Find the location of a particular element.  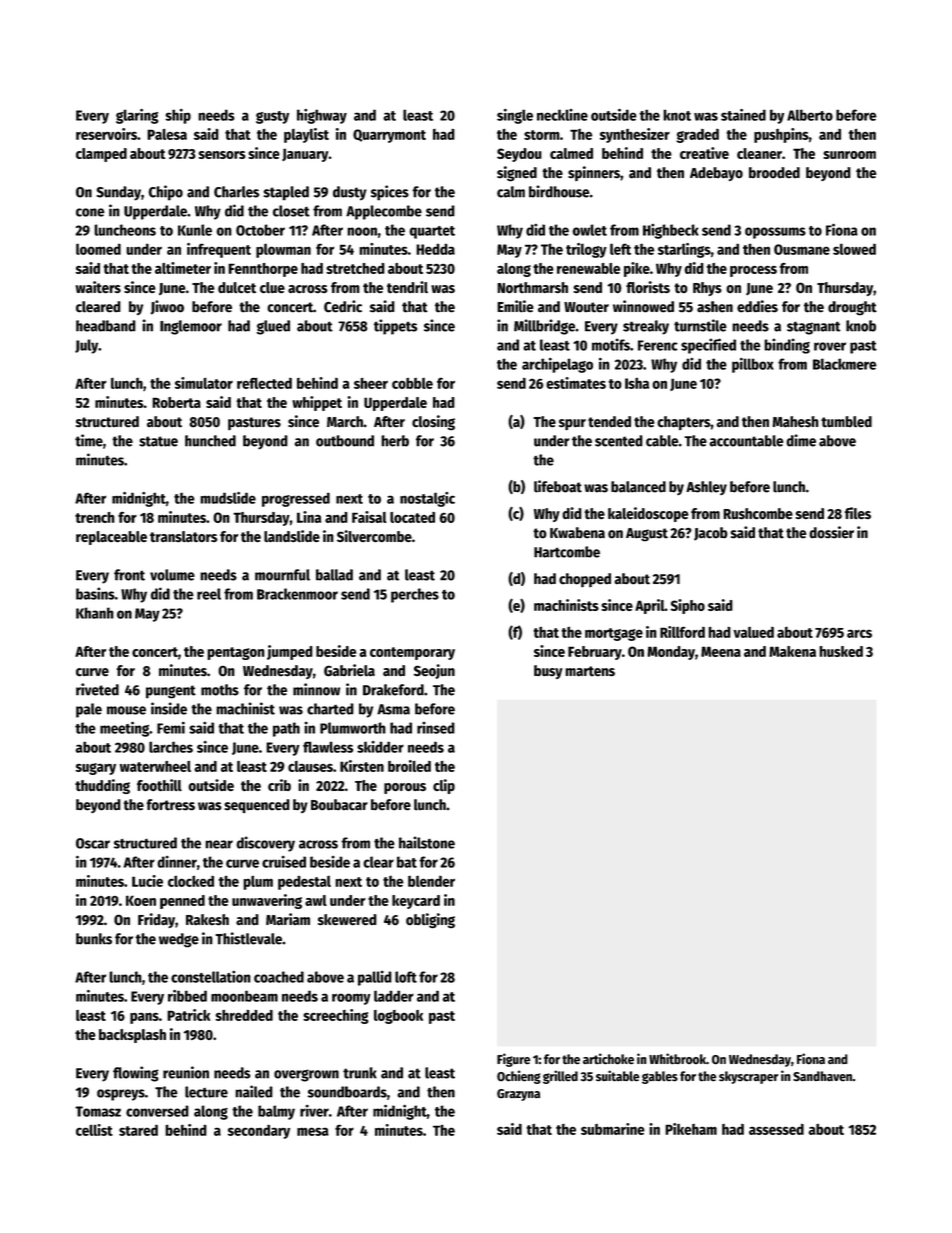

knot is located at coordinates (677, 115).
